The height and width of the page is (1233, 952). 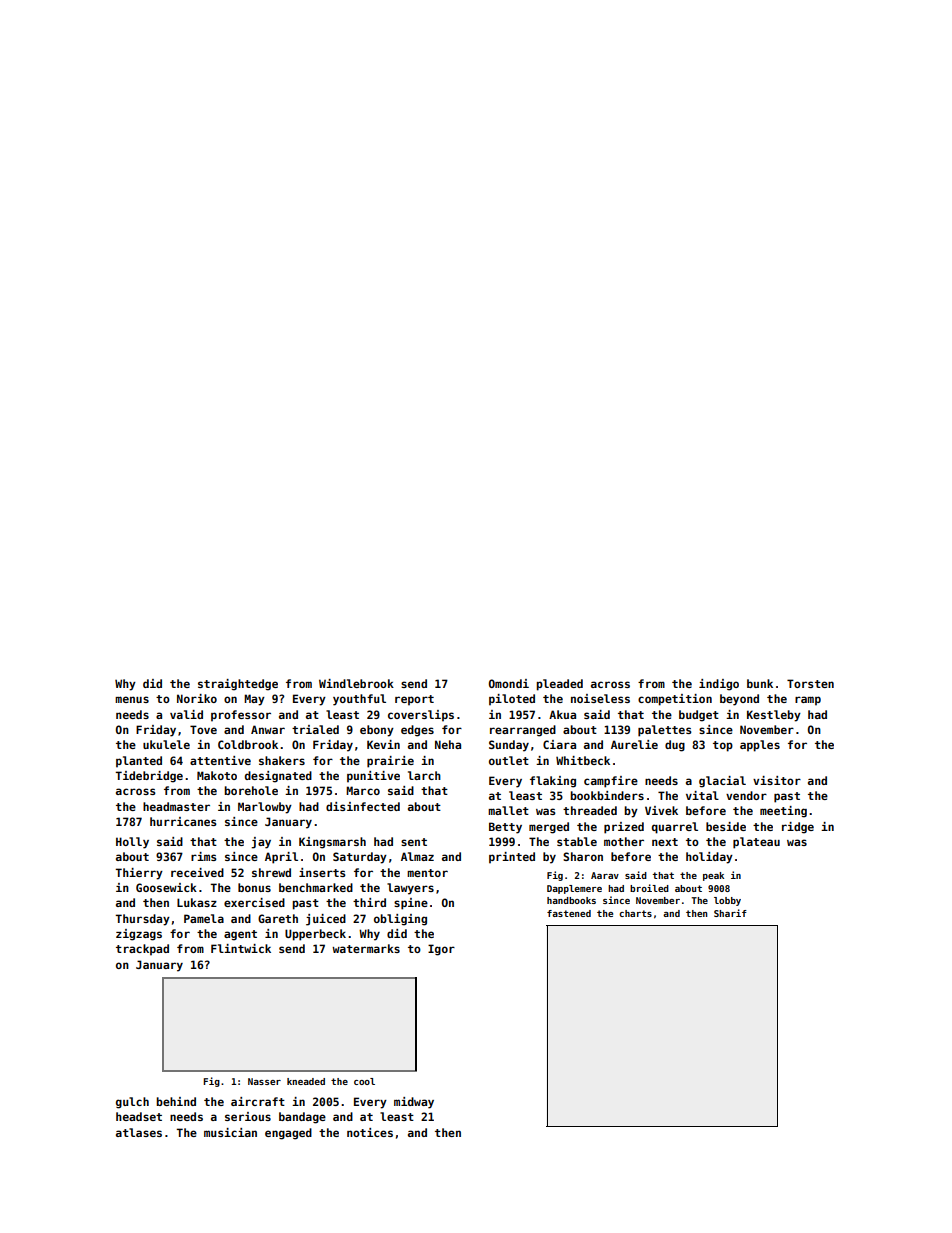 What do you see at coordinates (509, 683) in the page?
I see `Omondi` at bounding box center [509, 683].
